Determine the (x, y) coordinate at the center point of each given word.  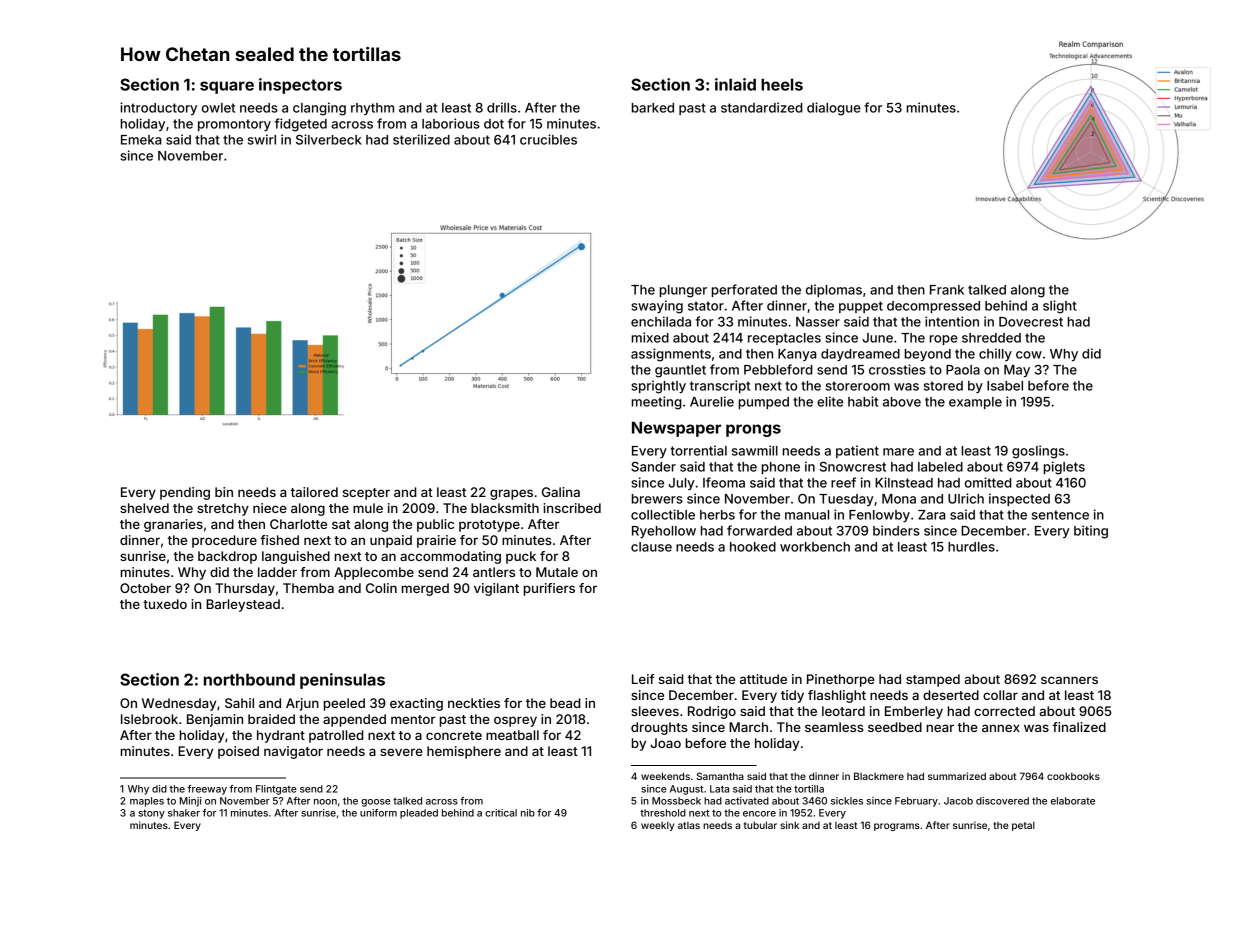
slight (1060, 307)
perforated (744, 290)
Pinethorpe (841, 680)
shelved (144, 508)
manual (807, 515)
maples (147, 802)
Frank (947, 290)
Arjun (302, 704)
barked (653, 108)
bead (565, 703)
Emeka (141, 140)
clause (651, 547)
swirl (262, 139)
